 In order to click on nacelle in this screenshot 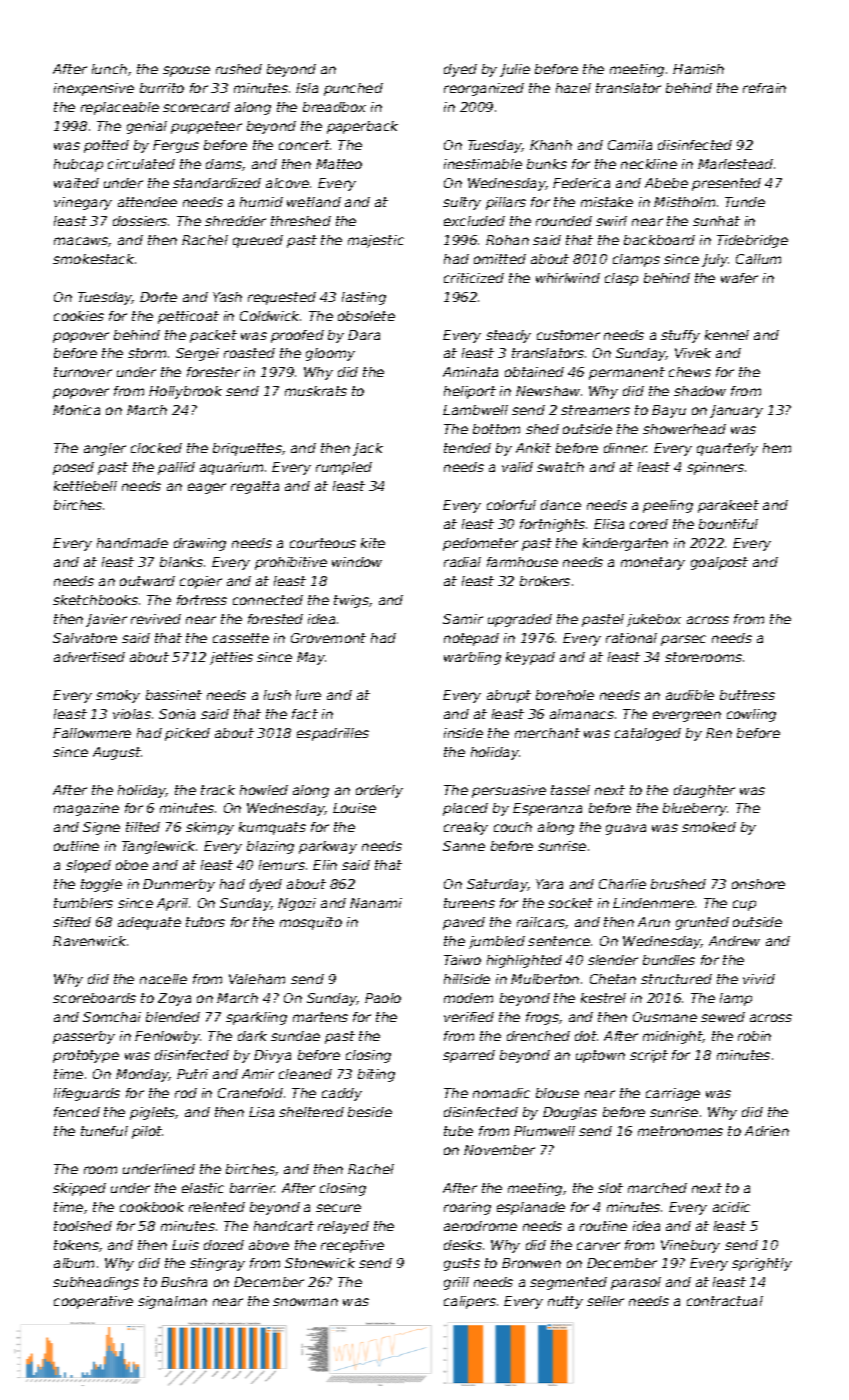, I will do `click(163, 979)`.
